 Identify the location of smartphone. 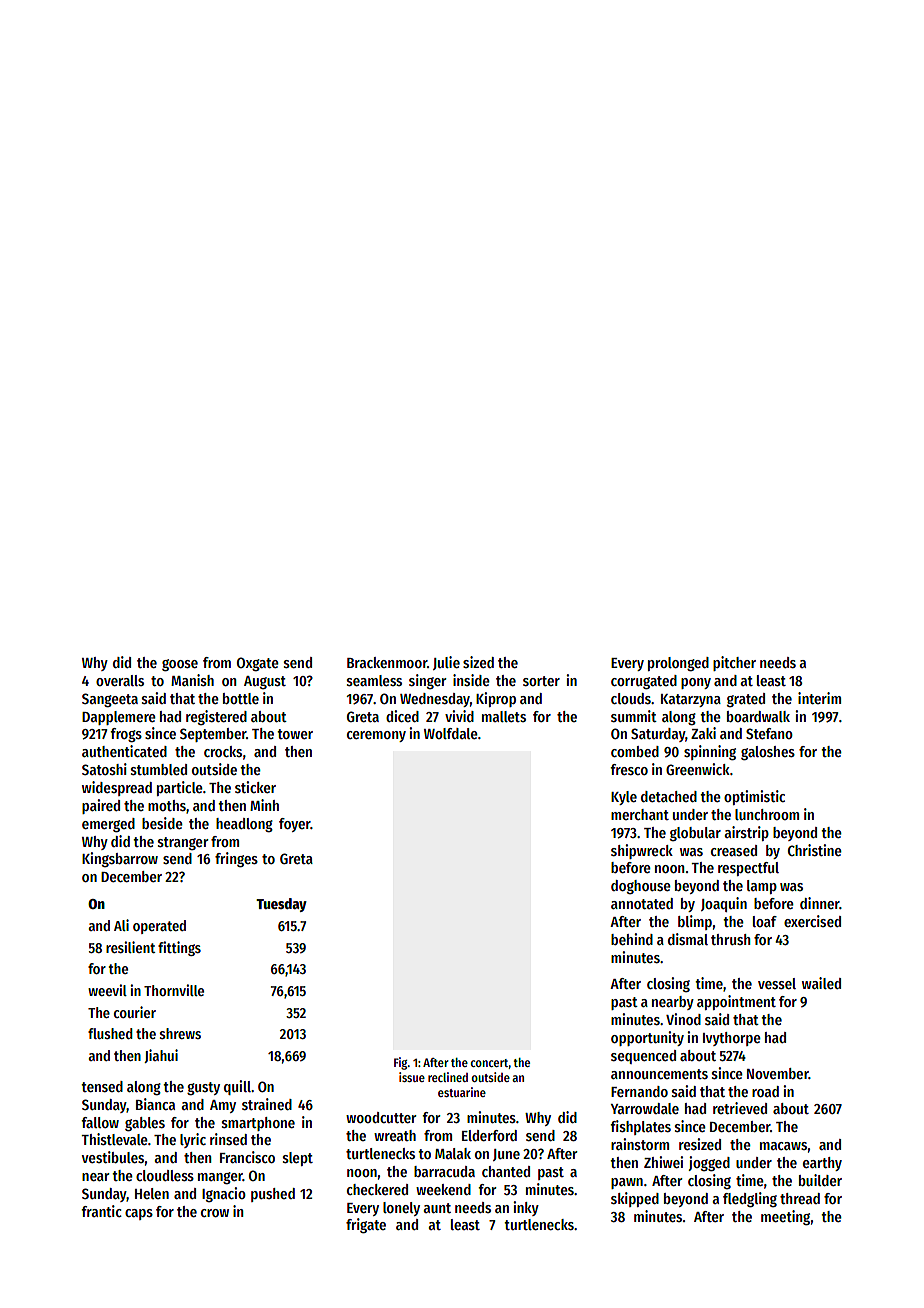
(258, 1124).
